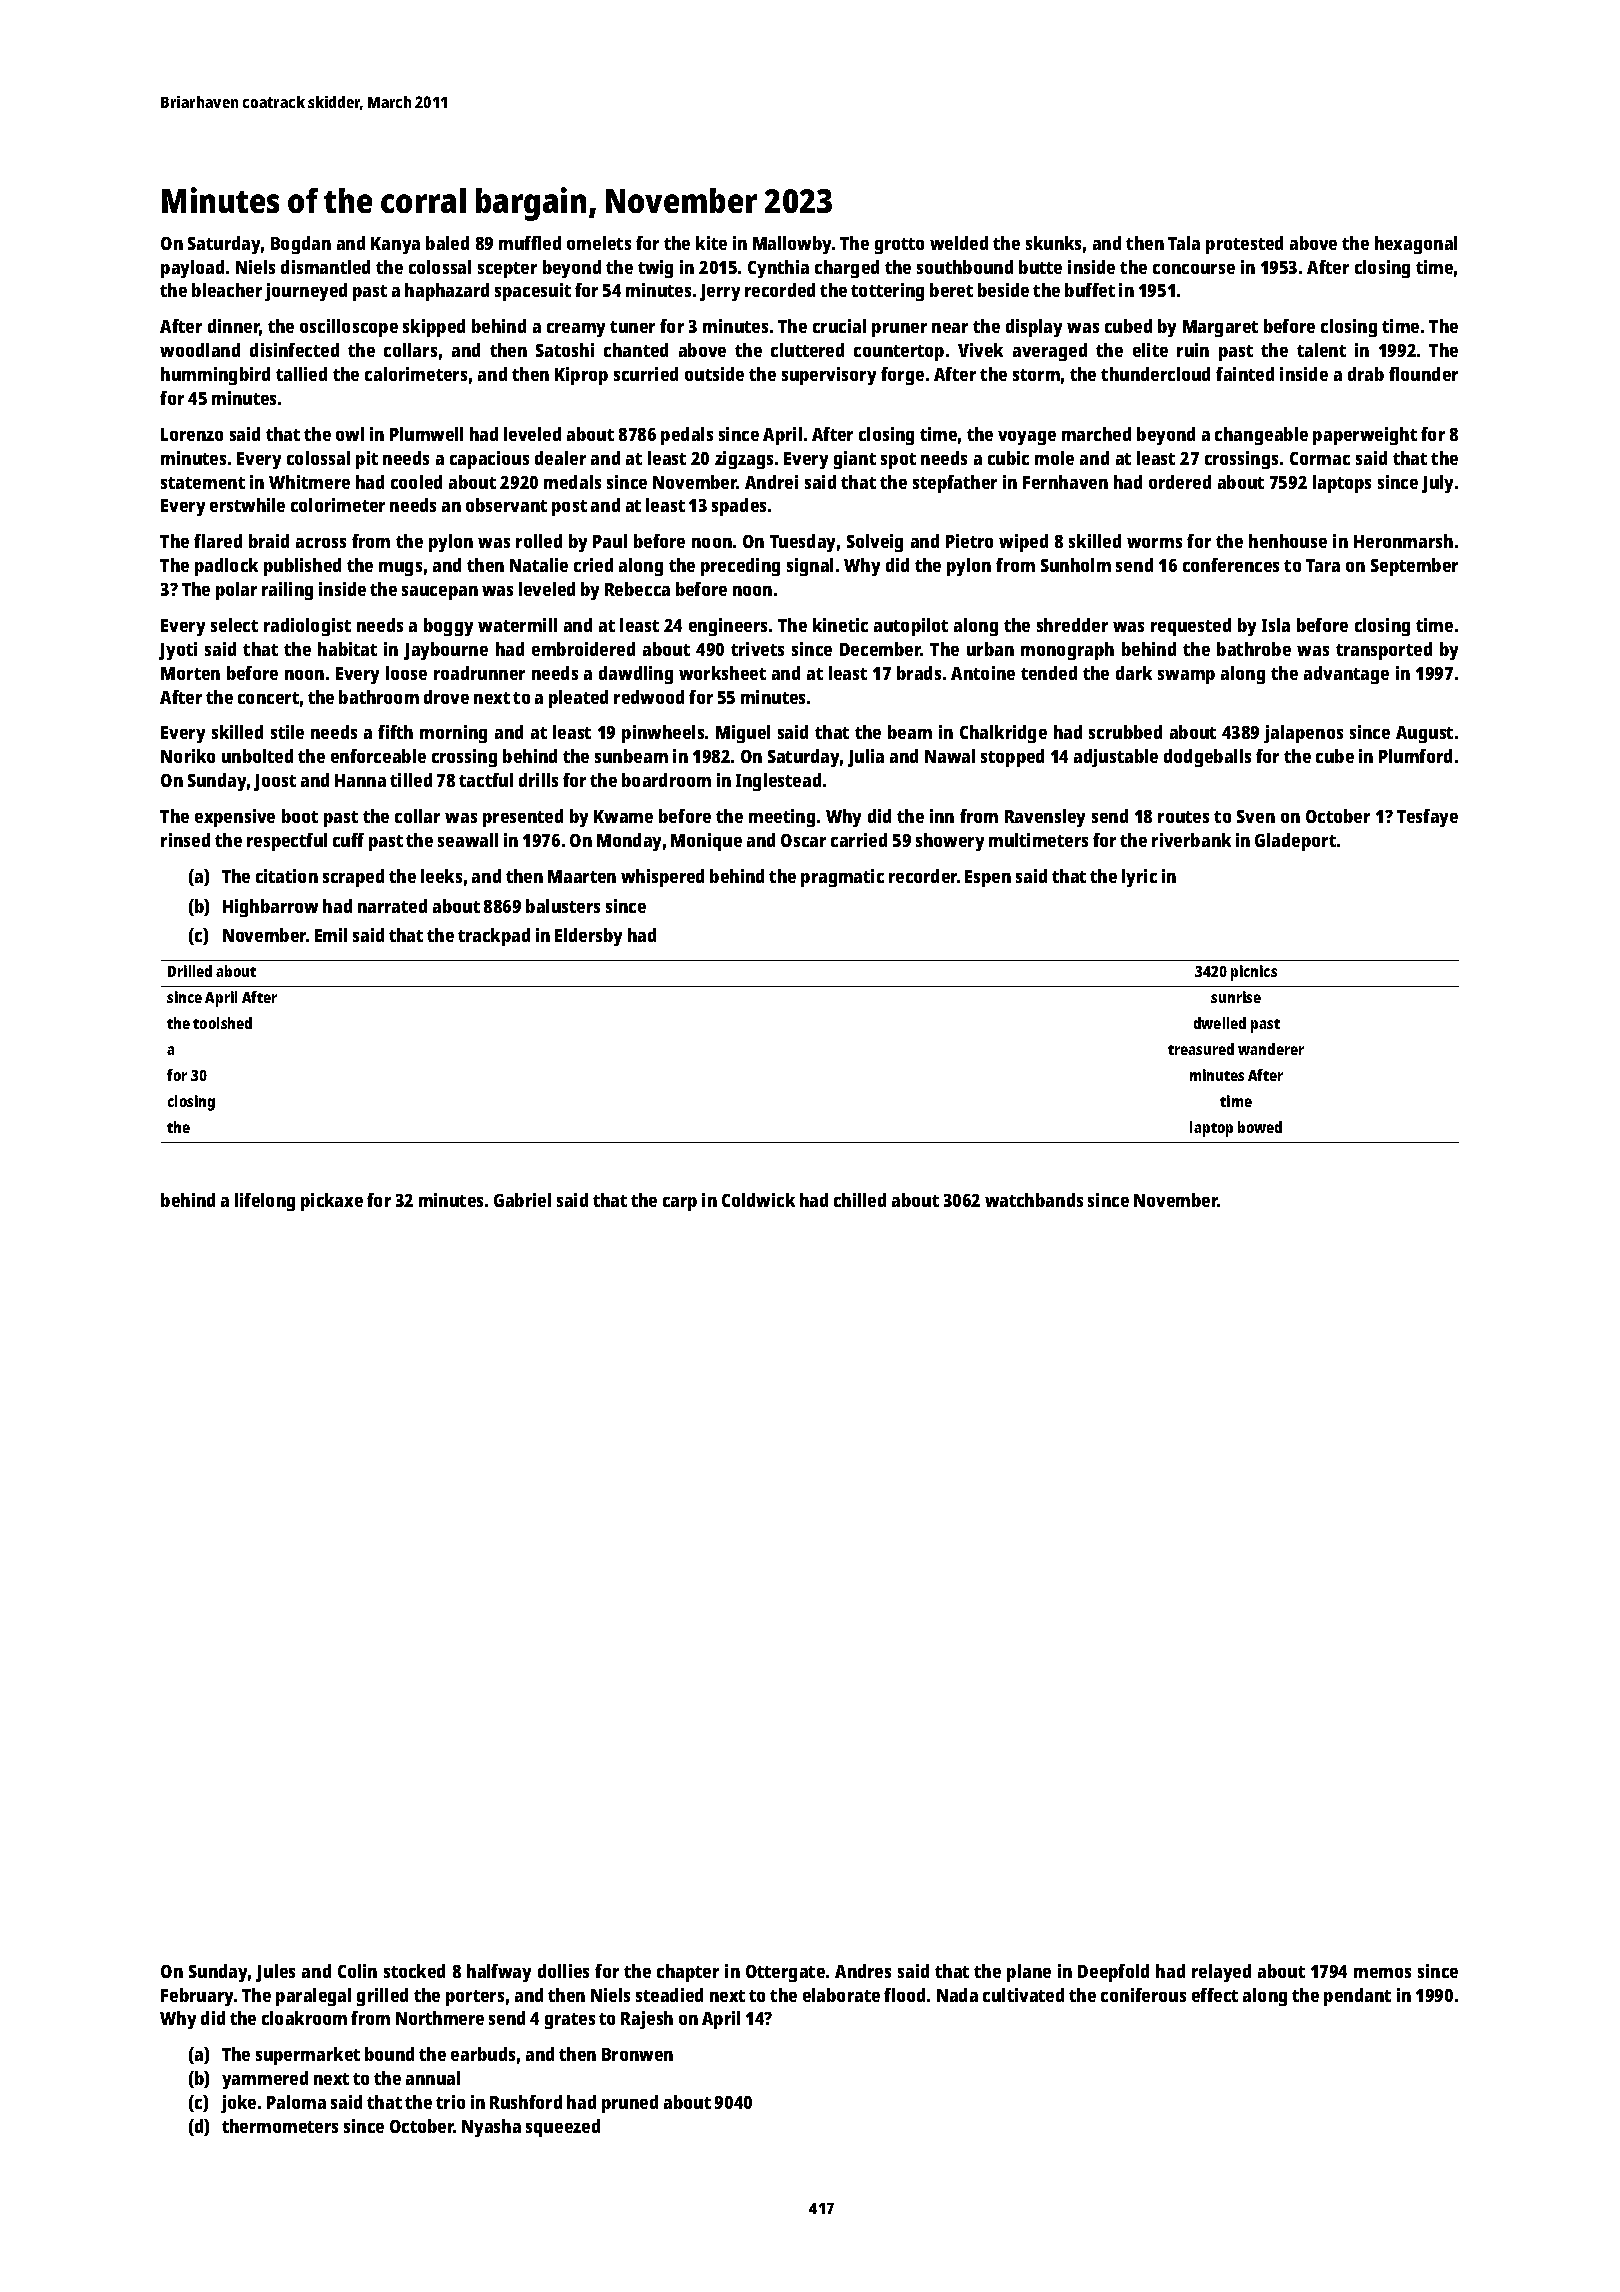 The image size is (1620, 2292). What do you see at coordinates (301, 245) in the image?
I see `Bogdan` at bounding box center [301, 245].
